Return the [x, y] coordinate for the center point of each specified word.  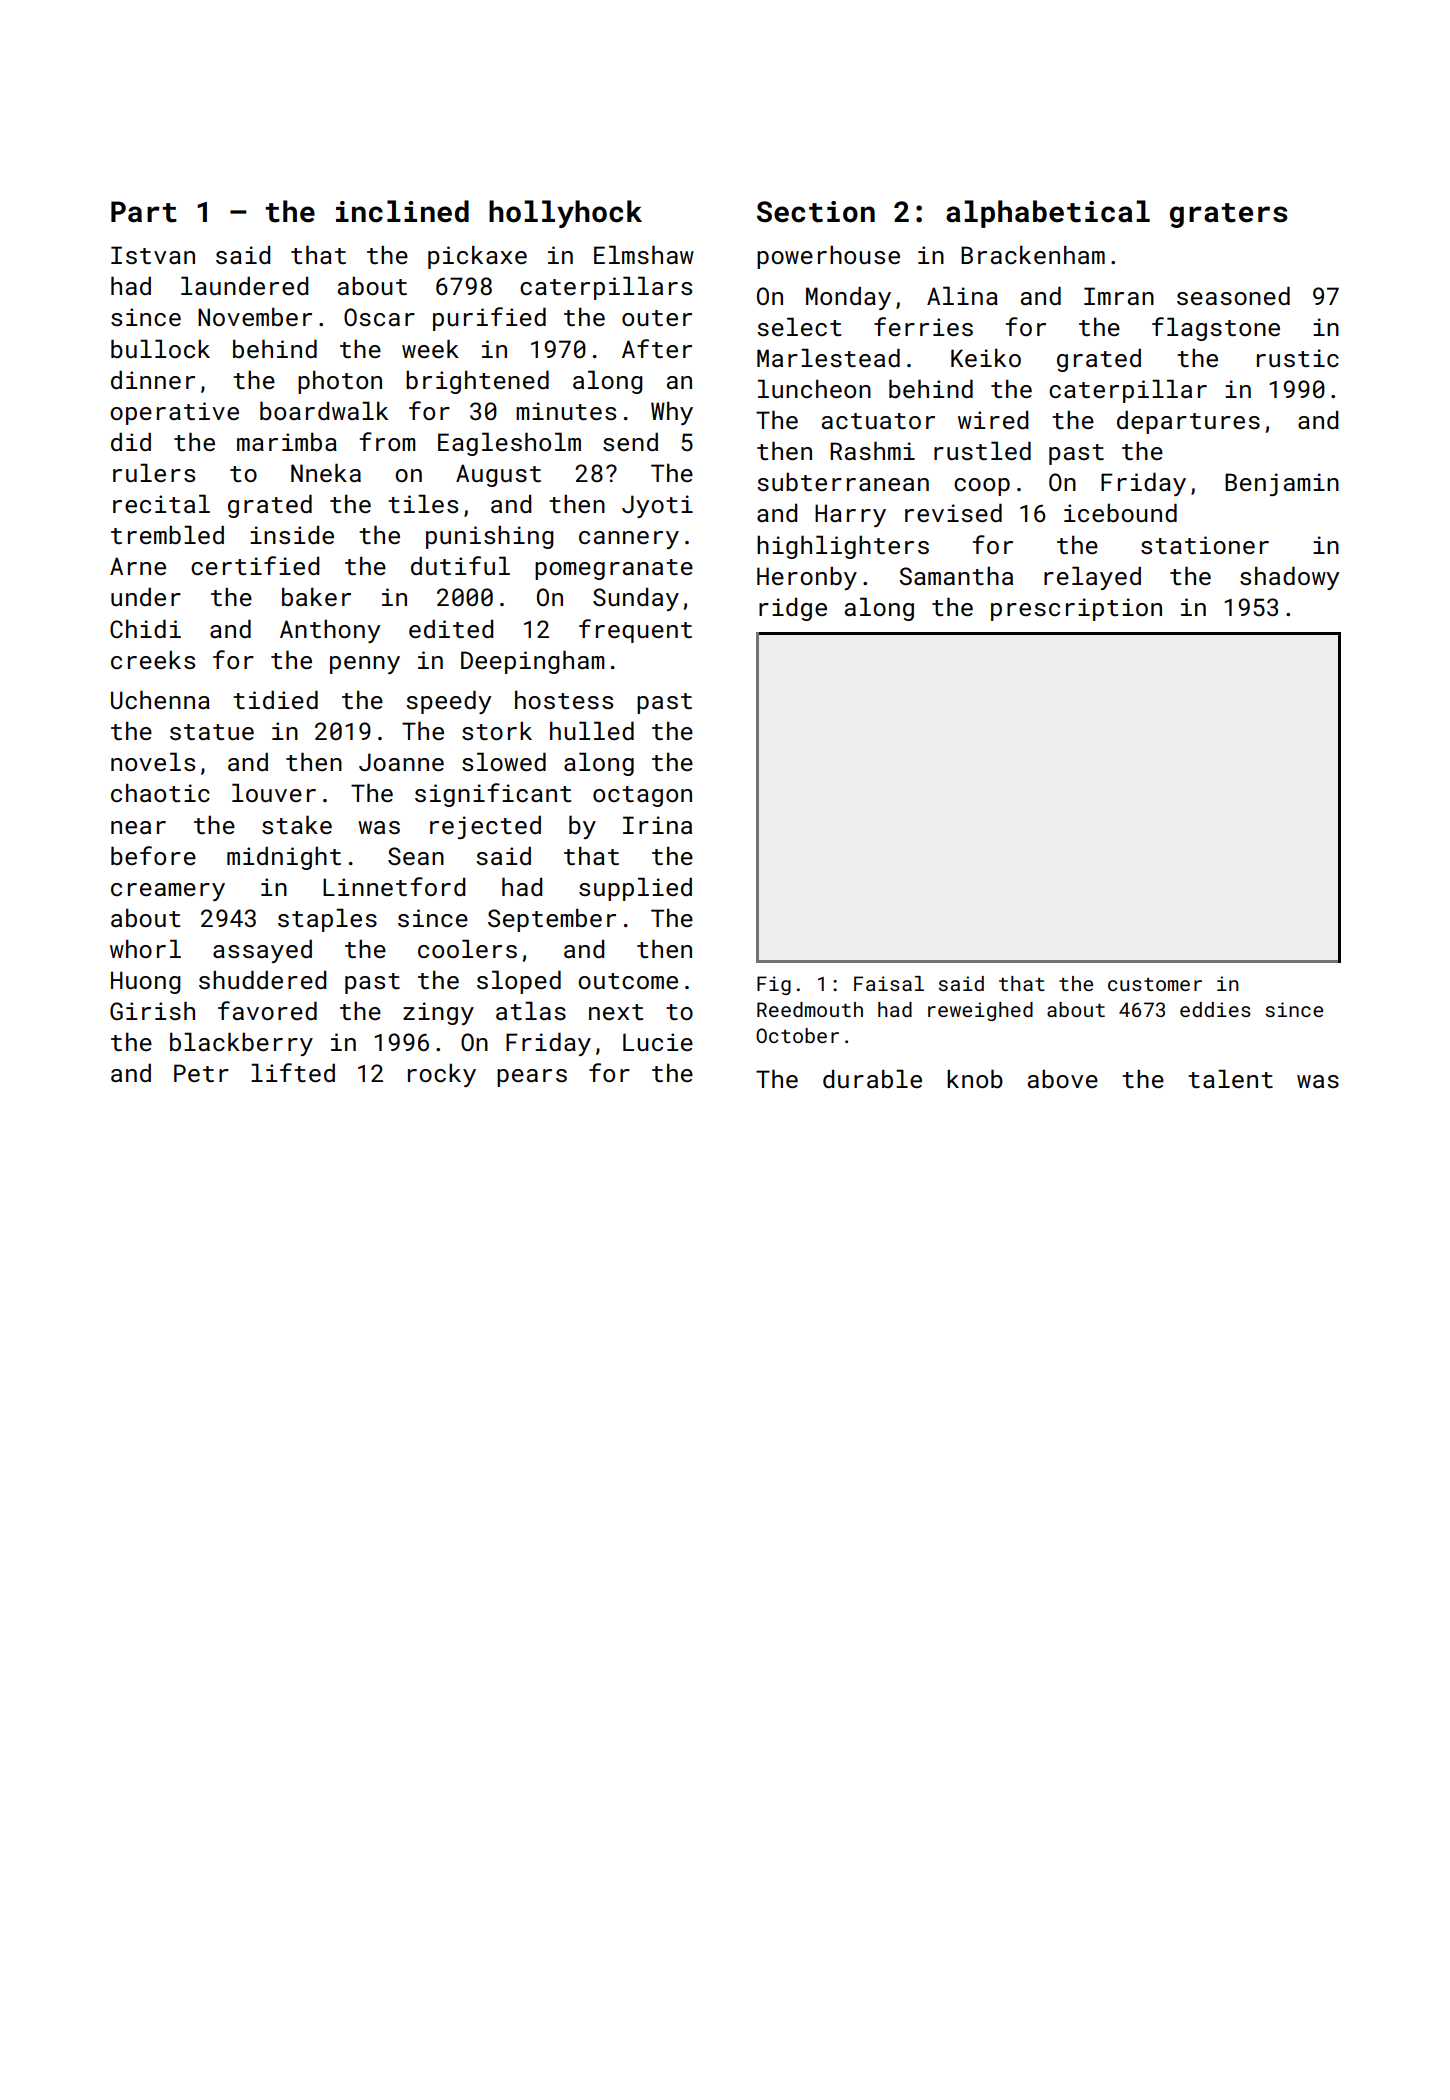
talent [1230, 1078]
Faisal [889, 983]
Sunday [636, 599]
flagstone [1216, 329]
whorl [145, 948]
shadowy [1289, 578]
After [657, 348]
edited [451, 628]
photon [340, 382]
